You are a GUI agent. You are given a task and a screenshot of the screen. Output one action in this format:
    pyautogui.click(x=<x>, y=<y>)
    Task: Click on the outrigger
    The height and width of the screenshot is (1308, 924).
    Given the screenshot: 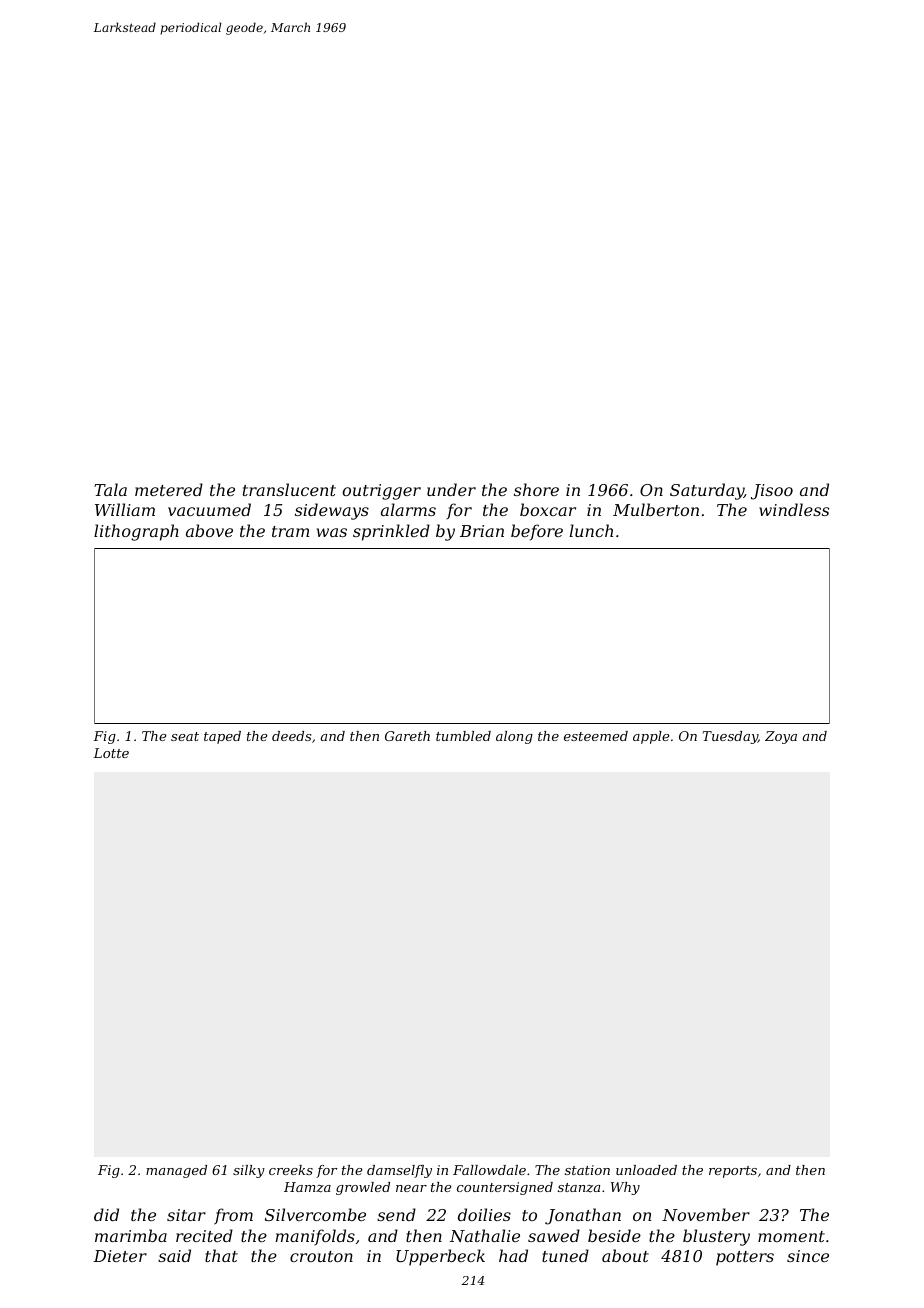 What is the action you would take?
    pyautogui.click(x=381, y=492)
